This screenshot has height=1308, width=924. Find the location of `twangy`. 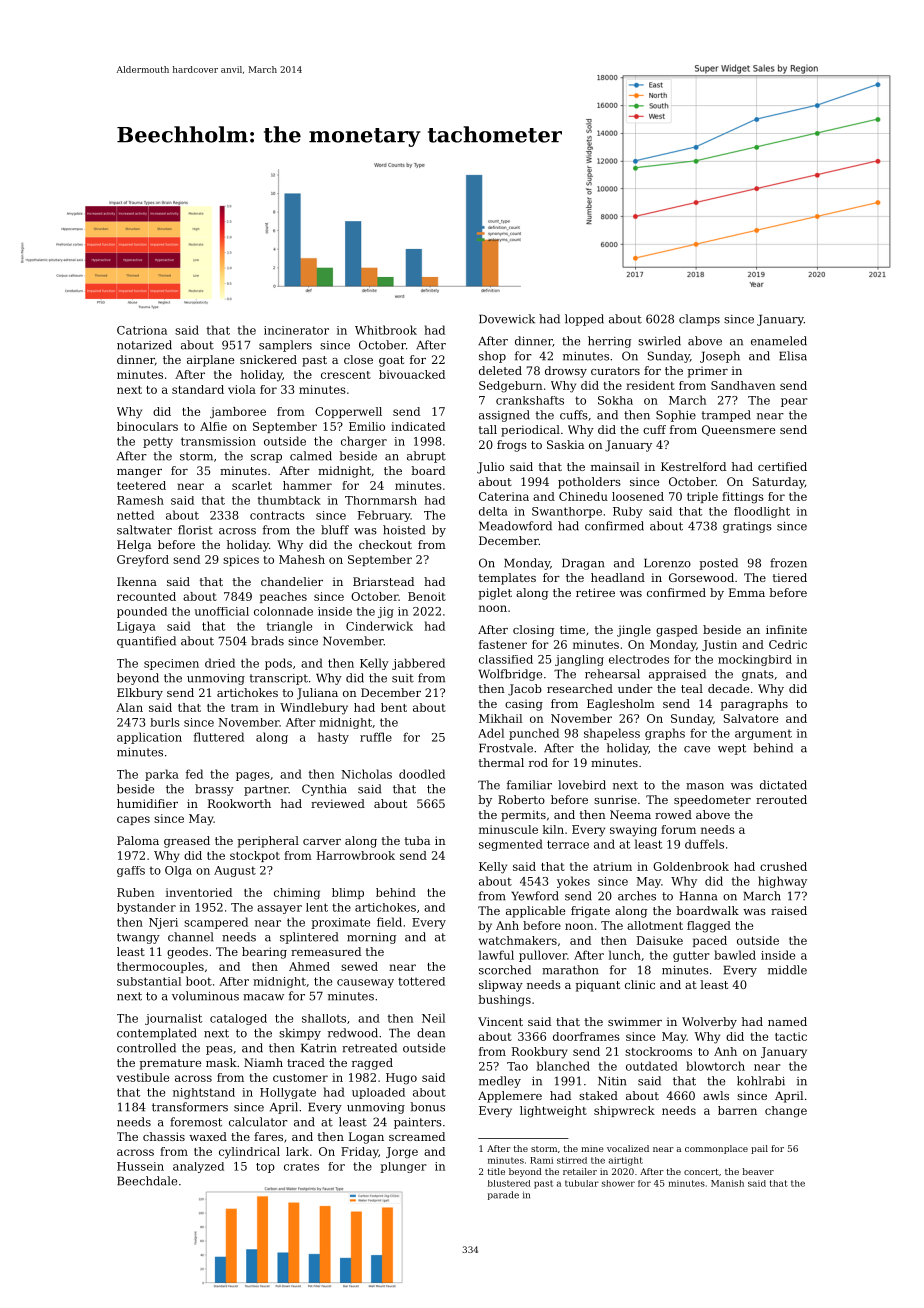

twangy is located at coordinates (138, 938).
